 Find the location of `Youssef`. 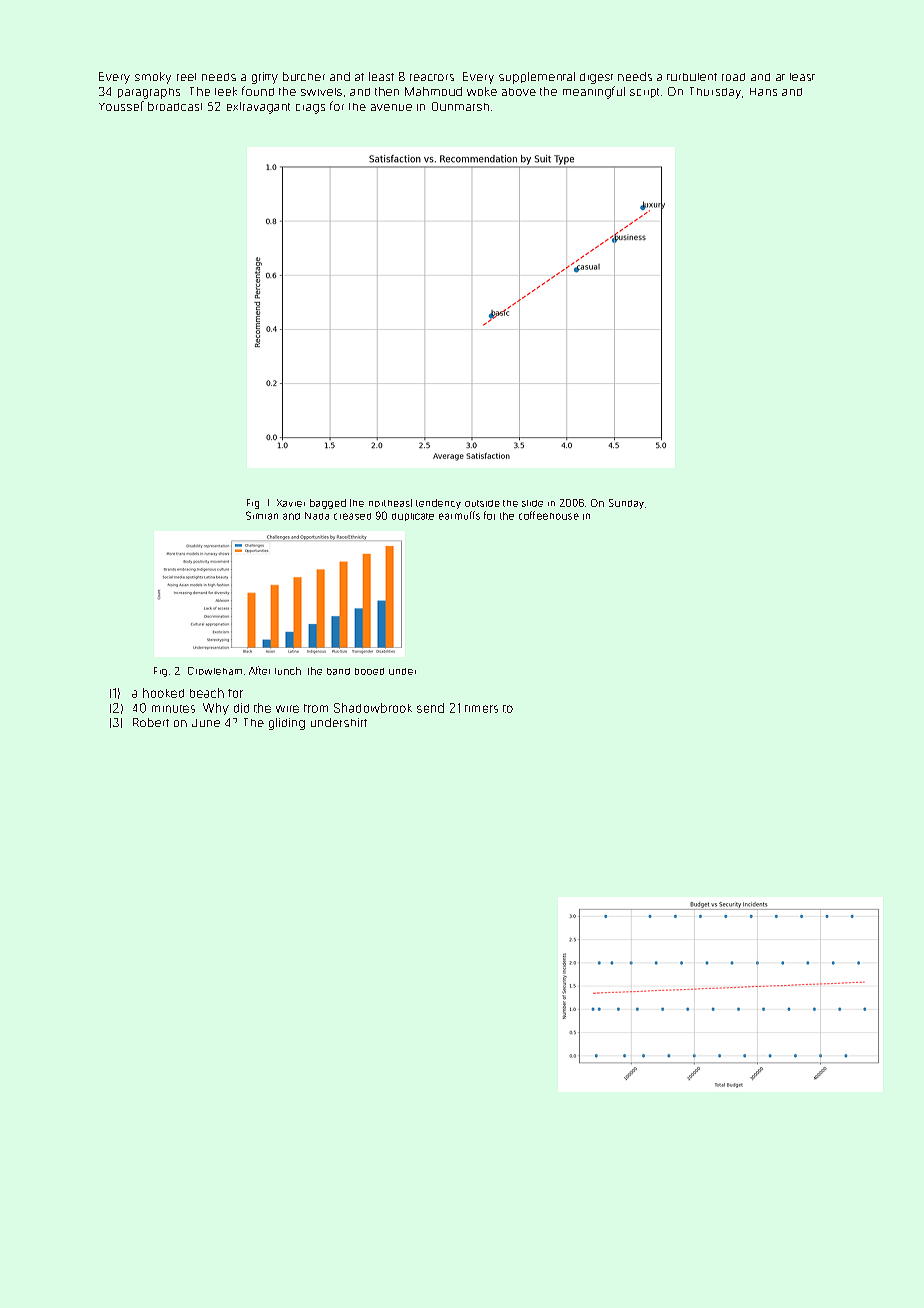

Youssef is located at coordinates (121, 106).
